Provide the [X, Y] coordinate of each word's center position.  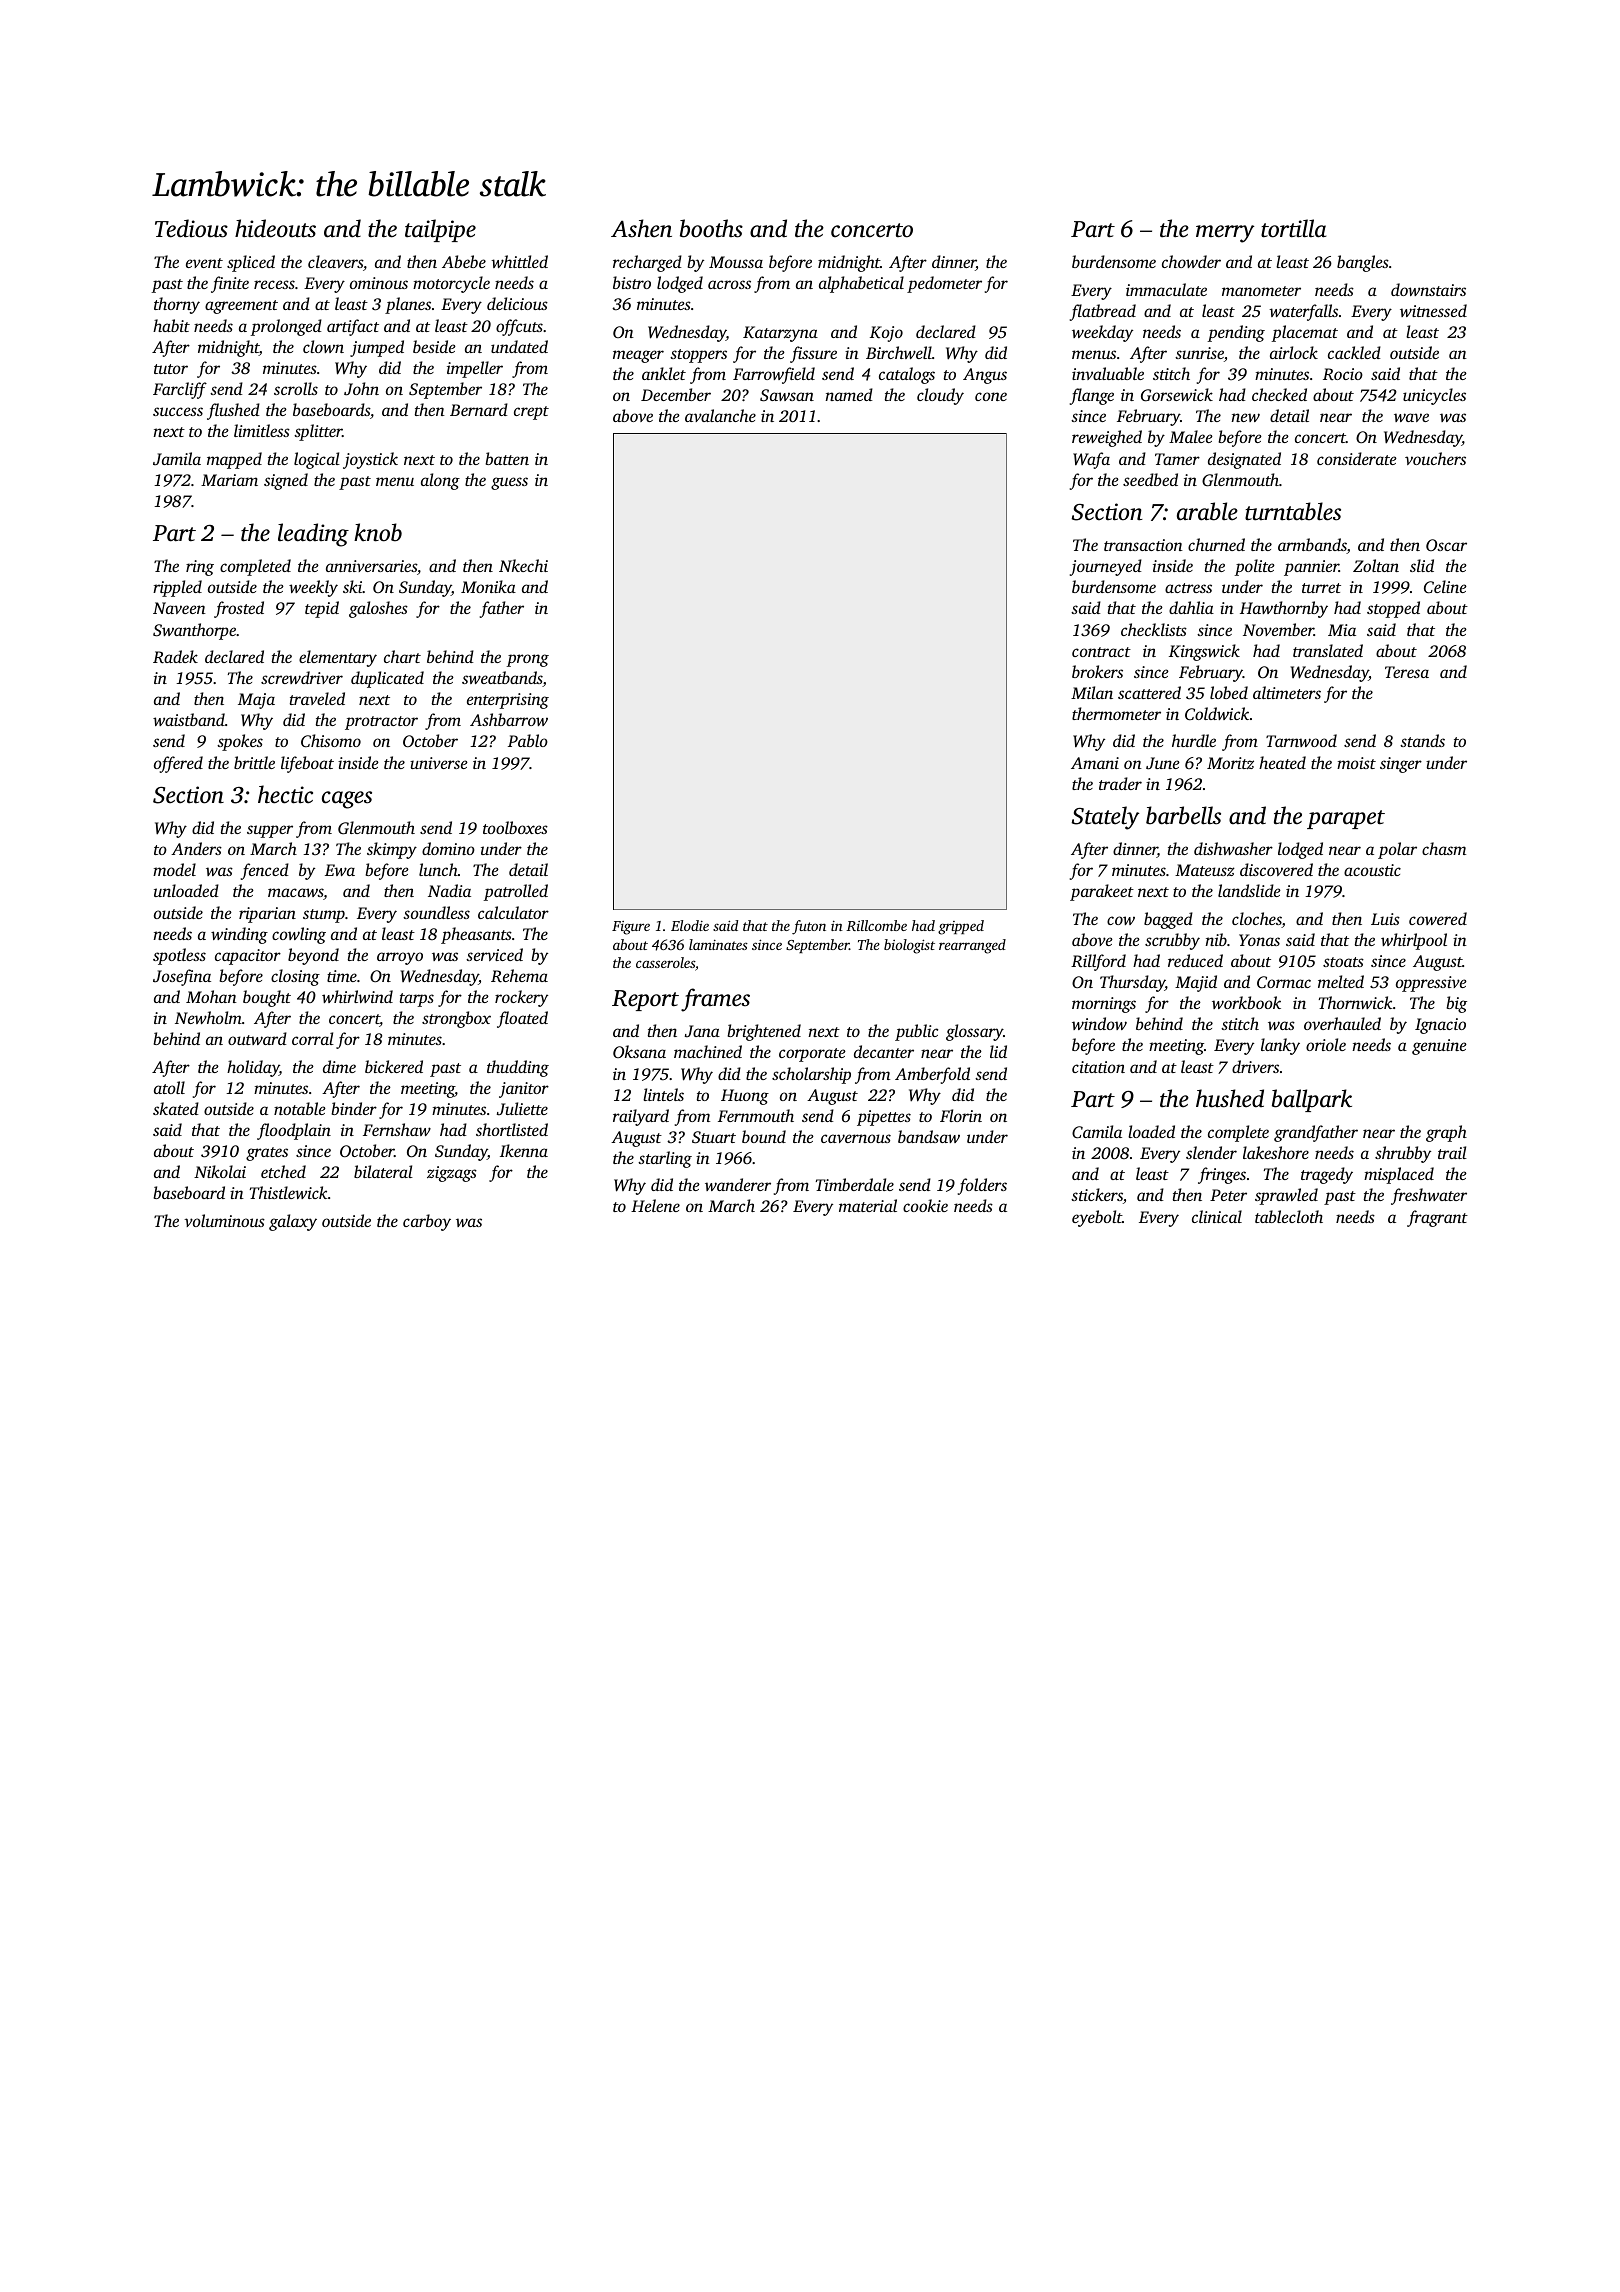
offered [178, 764]
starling [665, 1159]
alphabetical [861, 284]
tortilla [1293, 228]
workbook [1246, 1002]
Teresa [1407, 672]
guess [509, 483]
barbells [1183, 815]
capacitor [248, 957]
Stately [1105, 818]
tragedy [1327, 1175]
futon [809, 927]
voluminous [224, 1220]
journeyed [1106, 567]
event [204, 263]
